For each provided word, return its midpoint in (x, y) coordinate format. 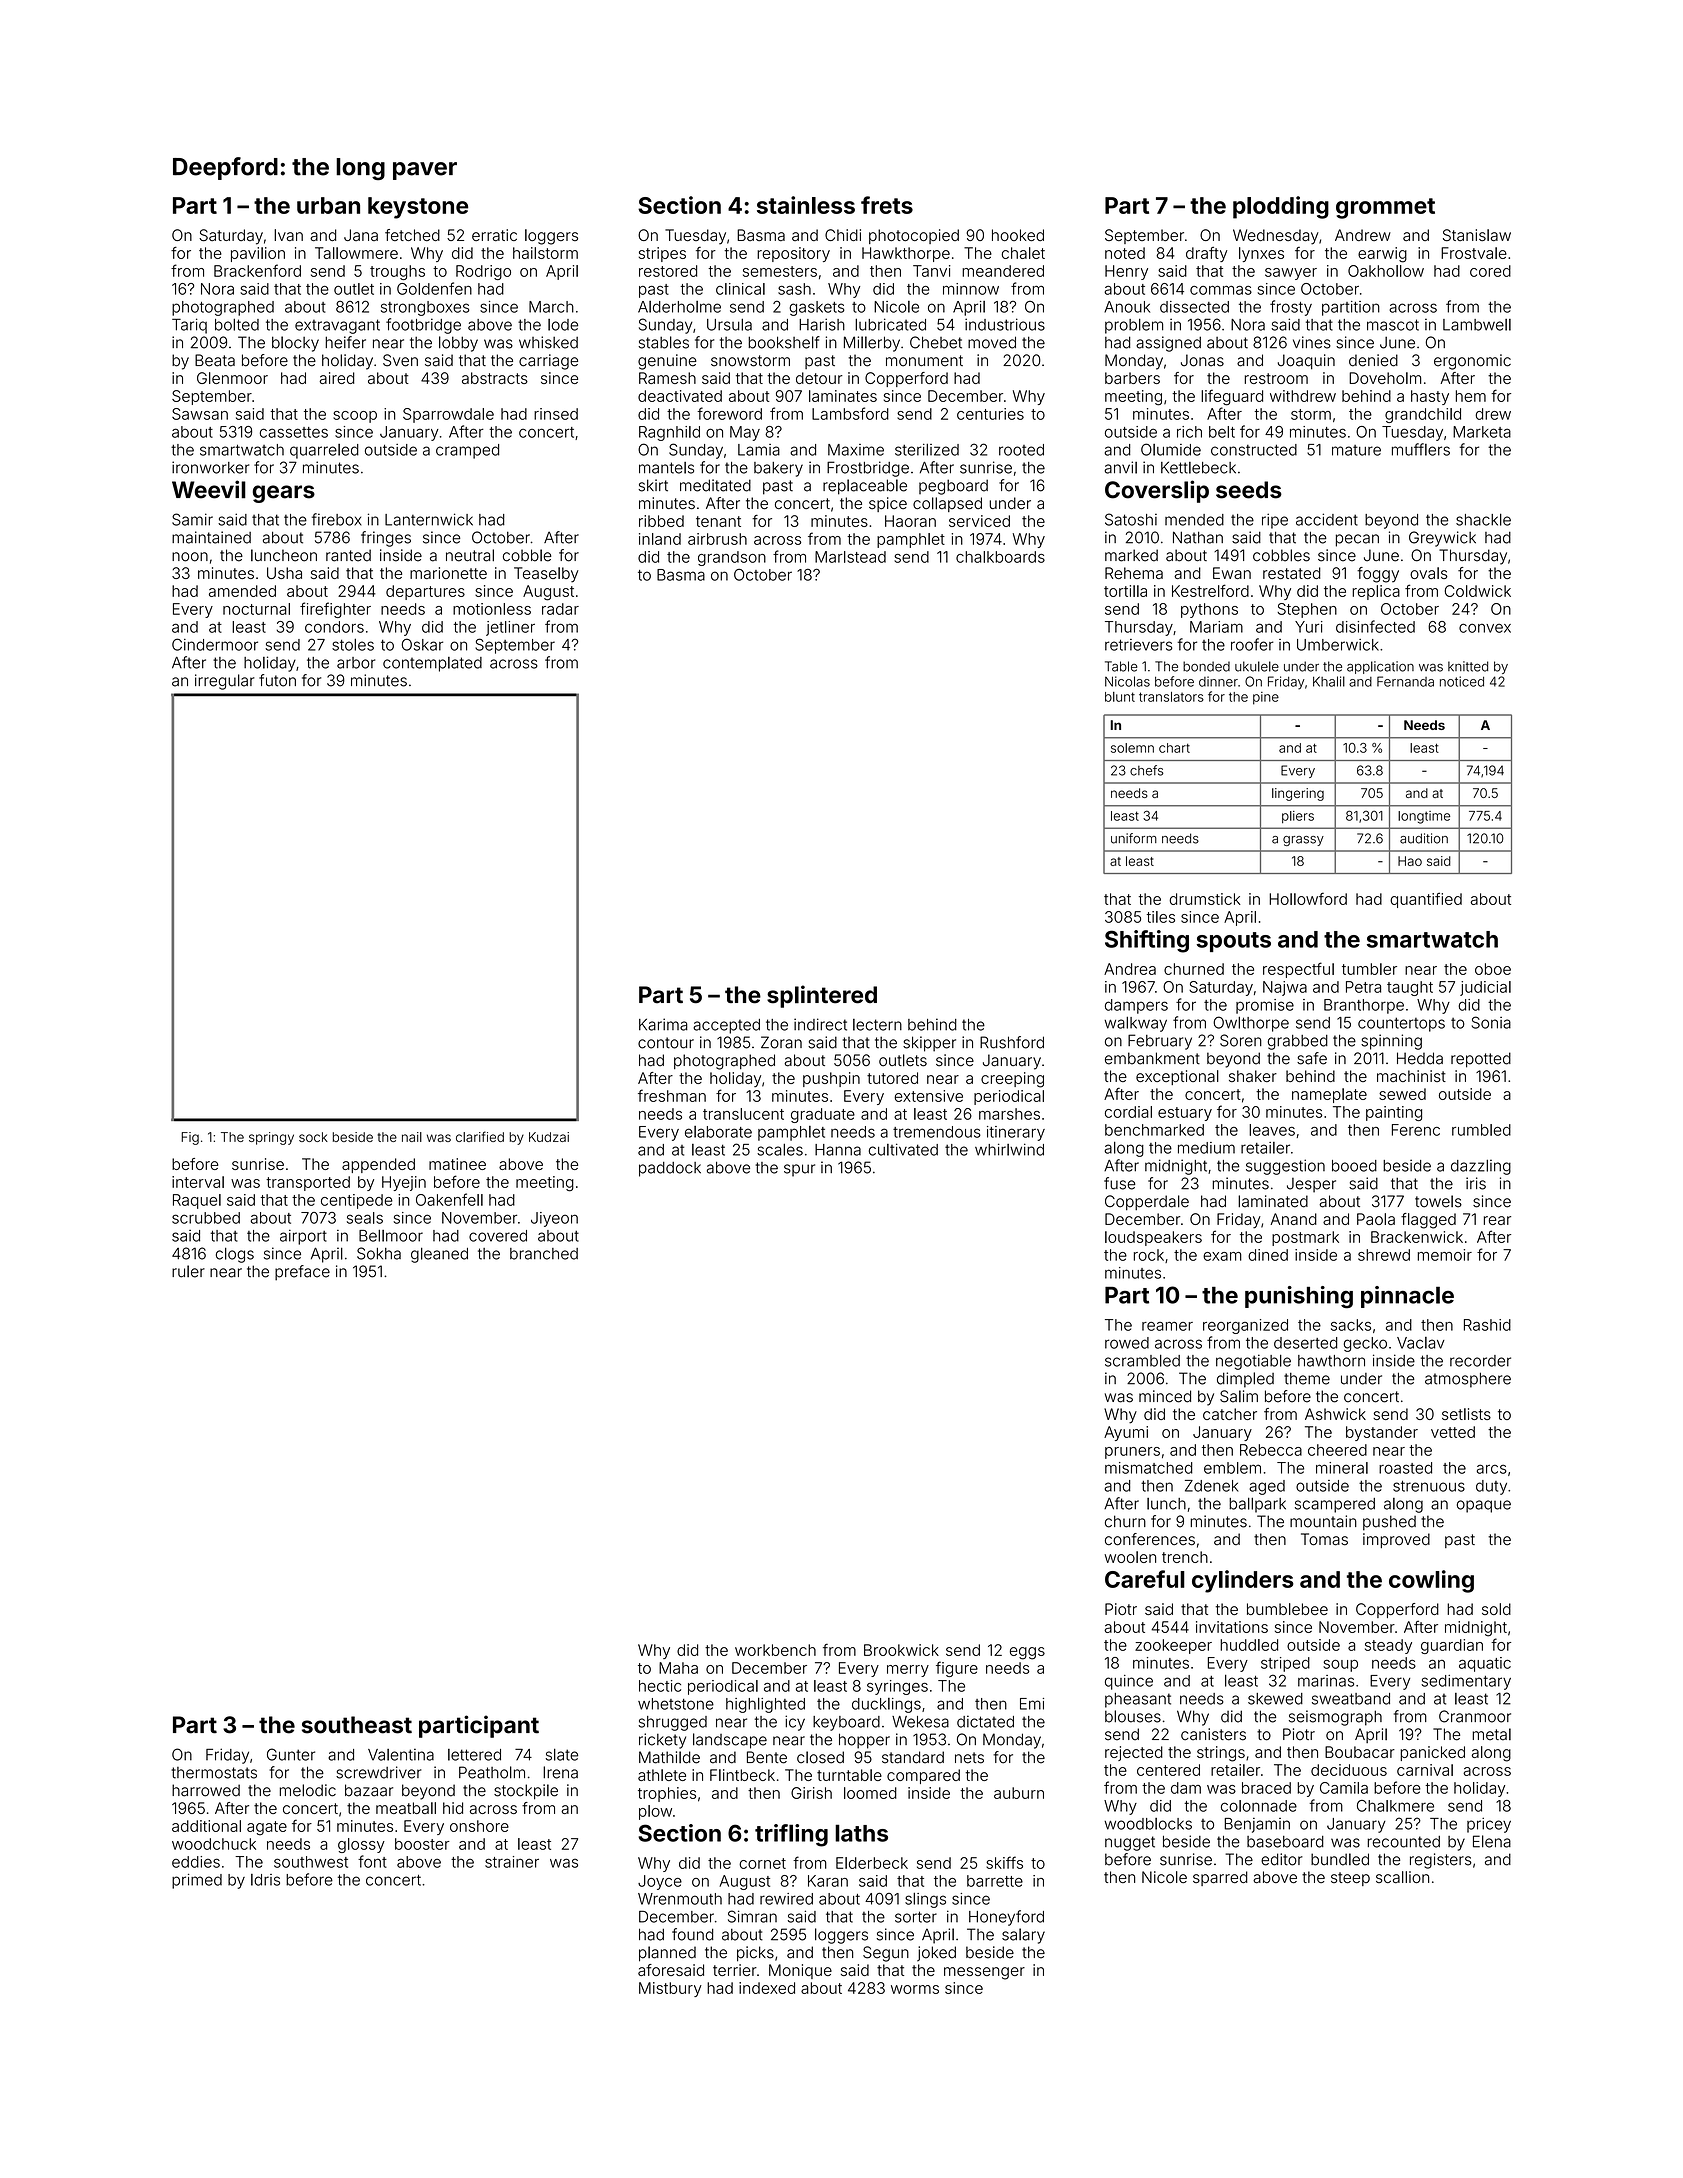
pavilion (258, 254)
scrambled (1142, 1360)
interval (198, 1182)
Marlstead (850, 557)
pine (1266, 698)
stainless (806, 205)
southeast (357, 1725)
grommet (1385, 208)
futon (277, 680)
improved (1396, 1540)
